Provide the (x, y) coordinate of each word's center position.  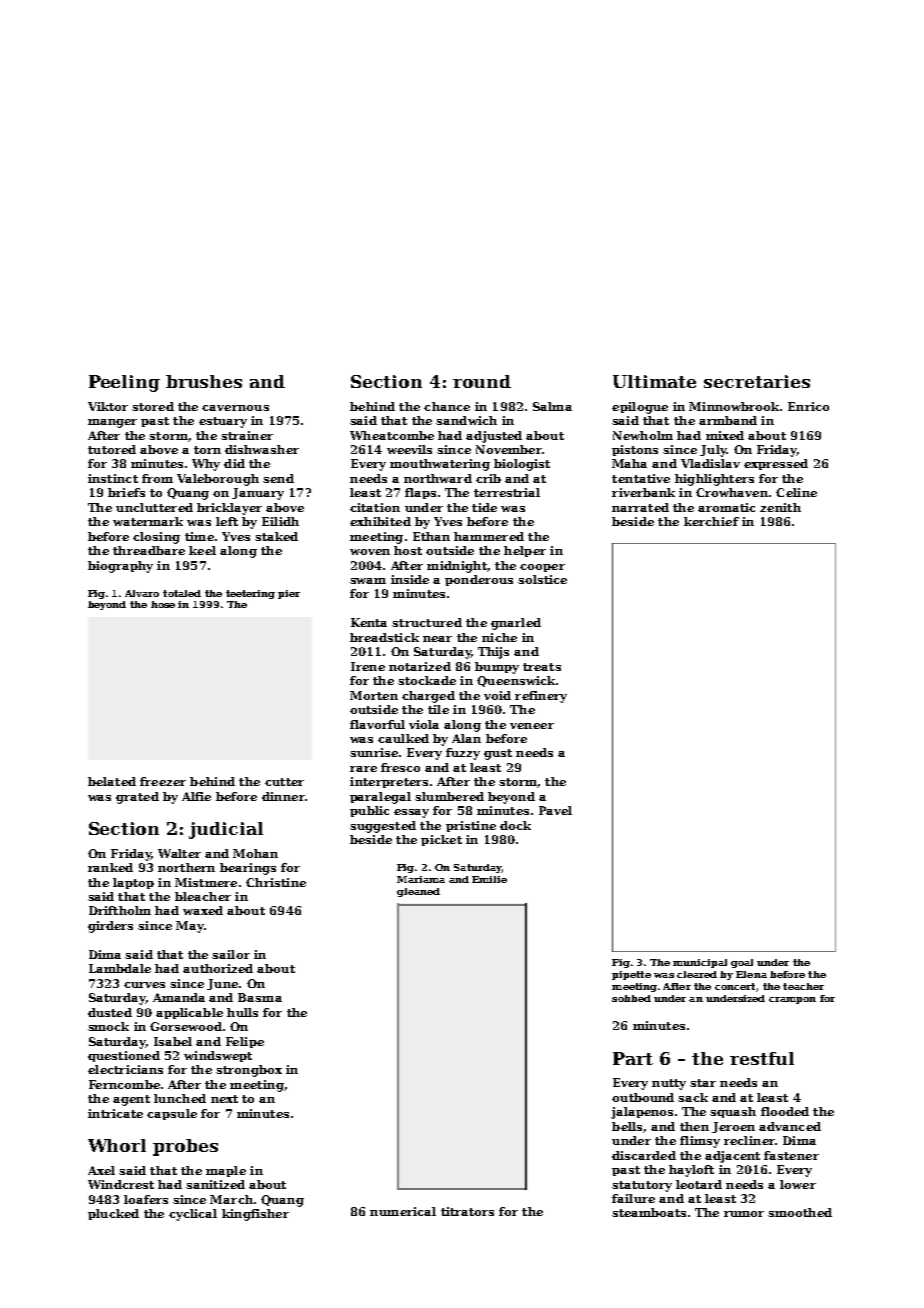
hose (163, 604)
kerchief (711, 521)
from (157, 478)
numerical (403, 1211)
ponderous (479, 580)
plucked (113, 1214)
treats (542, 667)
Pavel (555, 810)
